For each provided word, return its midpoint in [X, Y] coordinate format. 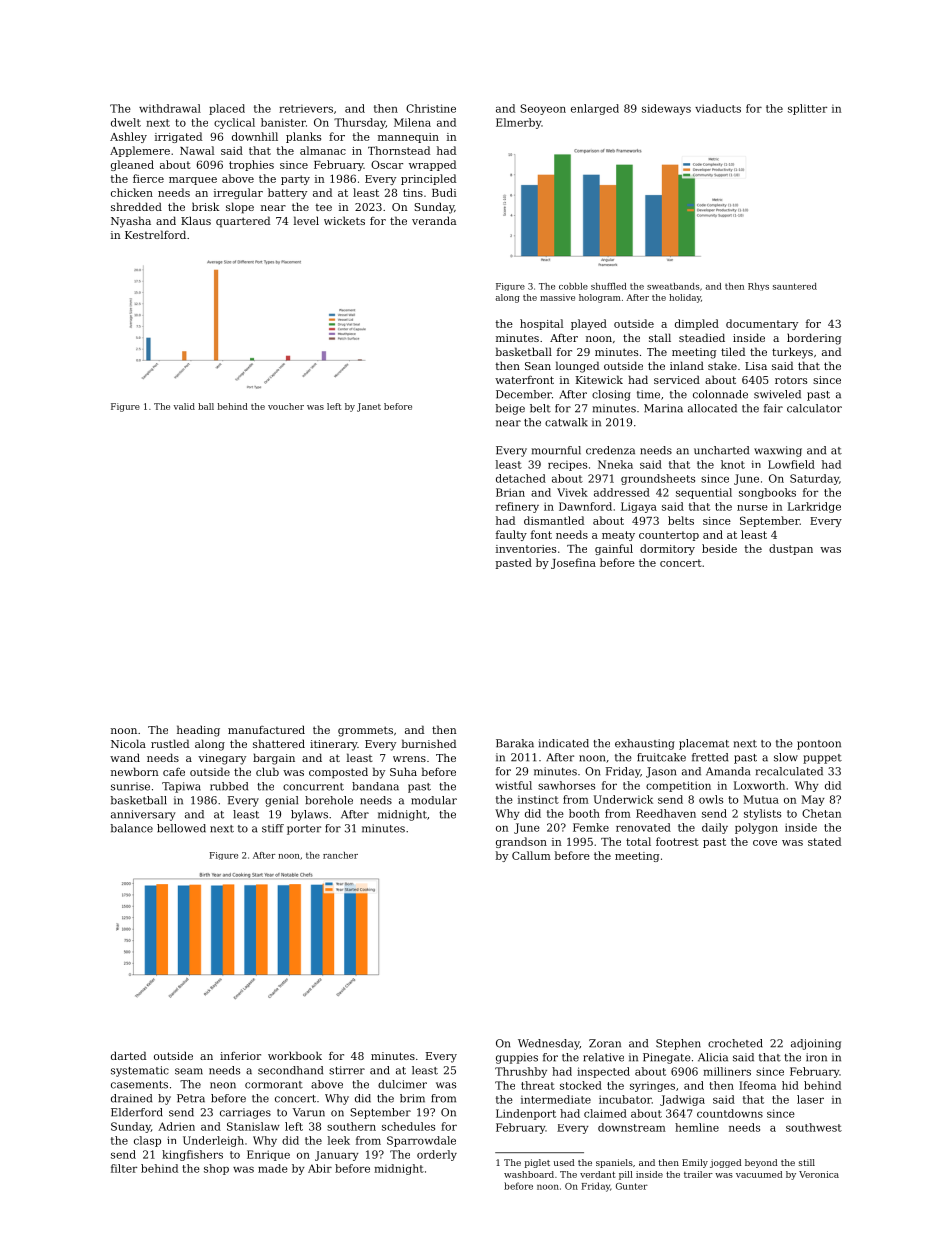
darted [128, 1055]
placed [227, 109]
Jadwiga [682, 1100]
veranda [434, 220]
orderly [437, 1155]
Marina [663, 408]
